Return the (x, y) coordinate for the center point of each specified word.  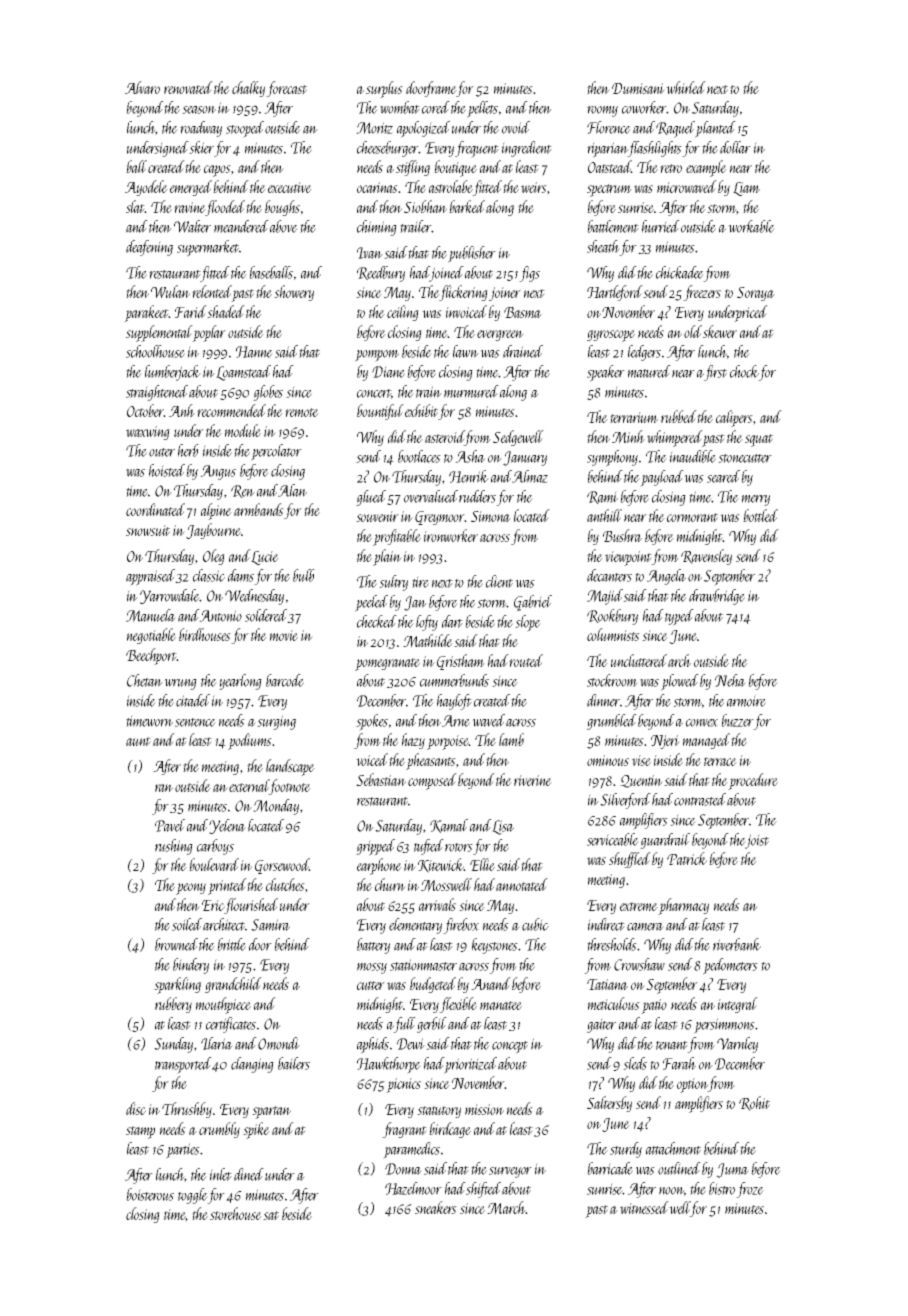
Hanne (254, 352)
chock (744, 371)
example (706, 168)
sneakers (436, 1207)
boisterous (150, 1194)
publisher (472, 254)
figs (529, 274)
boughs (282, 208)
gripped (375, 847)
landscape (290, 767)
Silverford (625, 801)
